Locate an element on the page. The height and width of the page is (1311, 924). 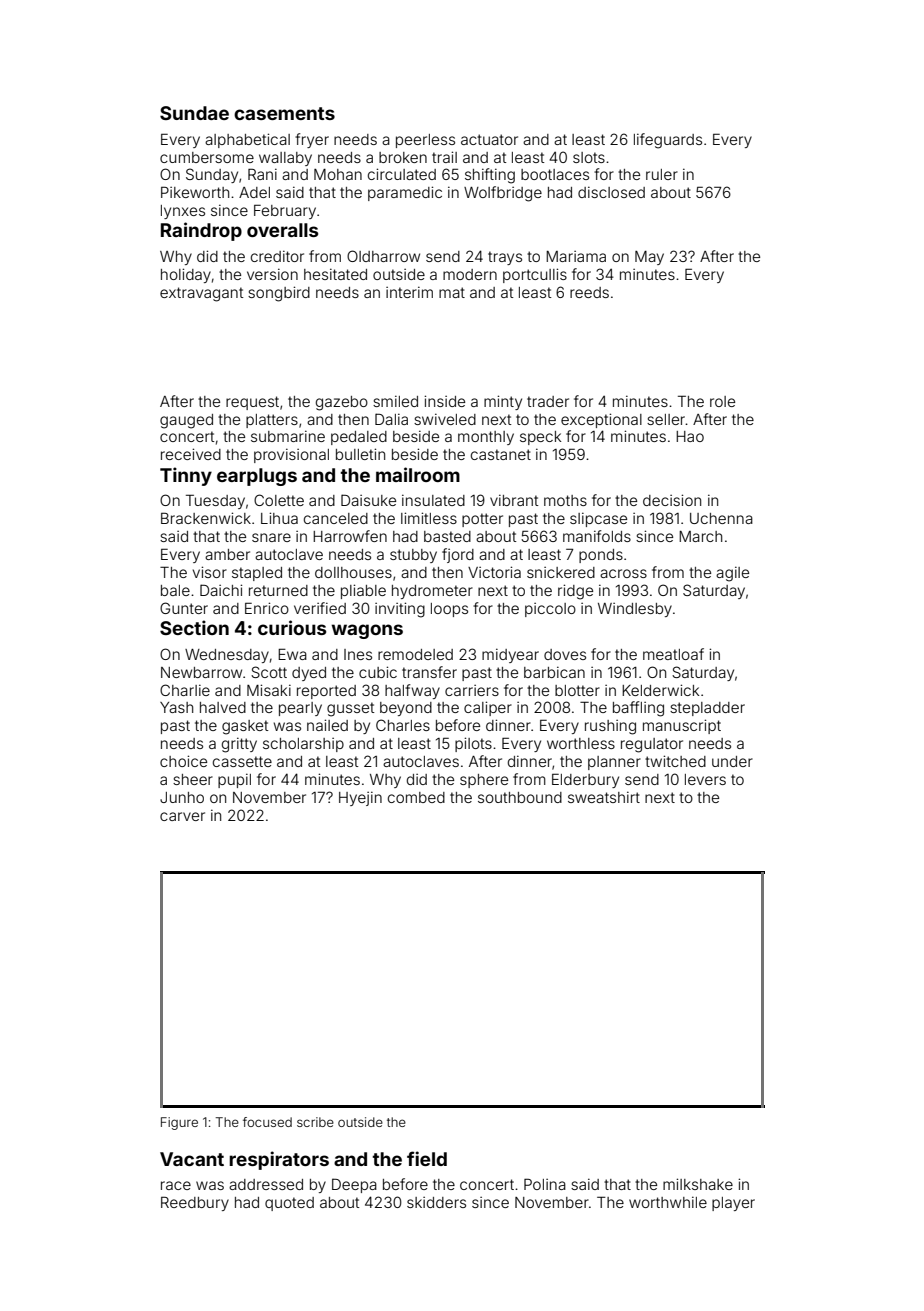
sweatshirt is located at coordinates (604, 797).
